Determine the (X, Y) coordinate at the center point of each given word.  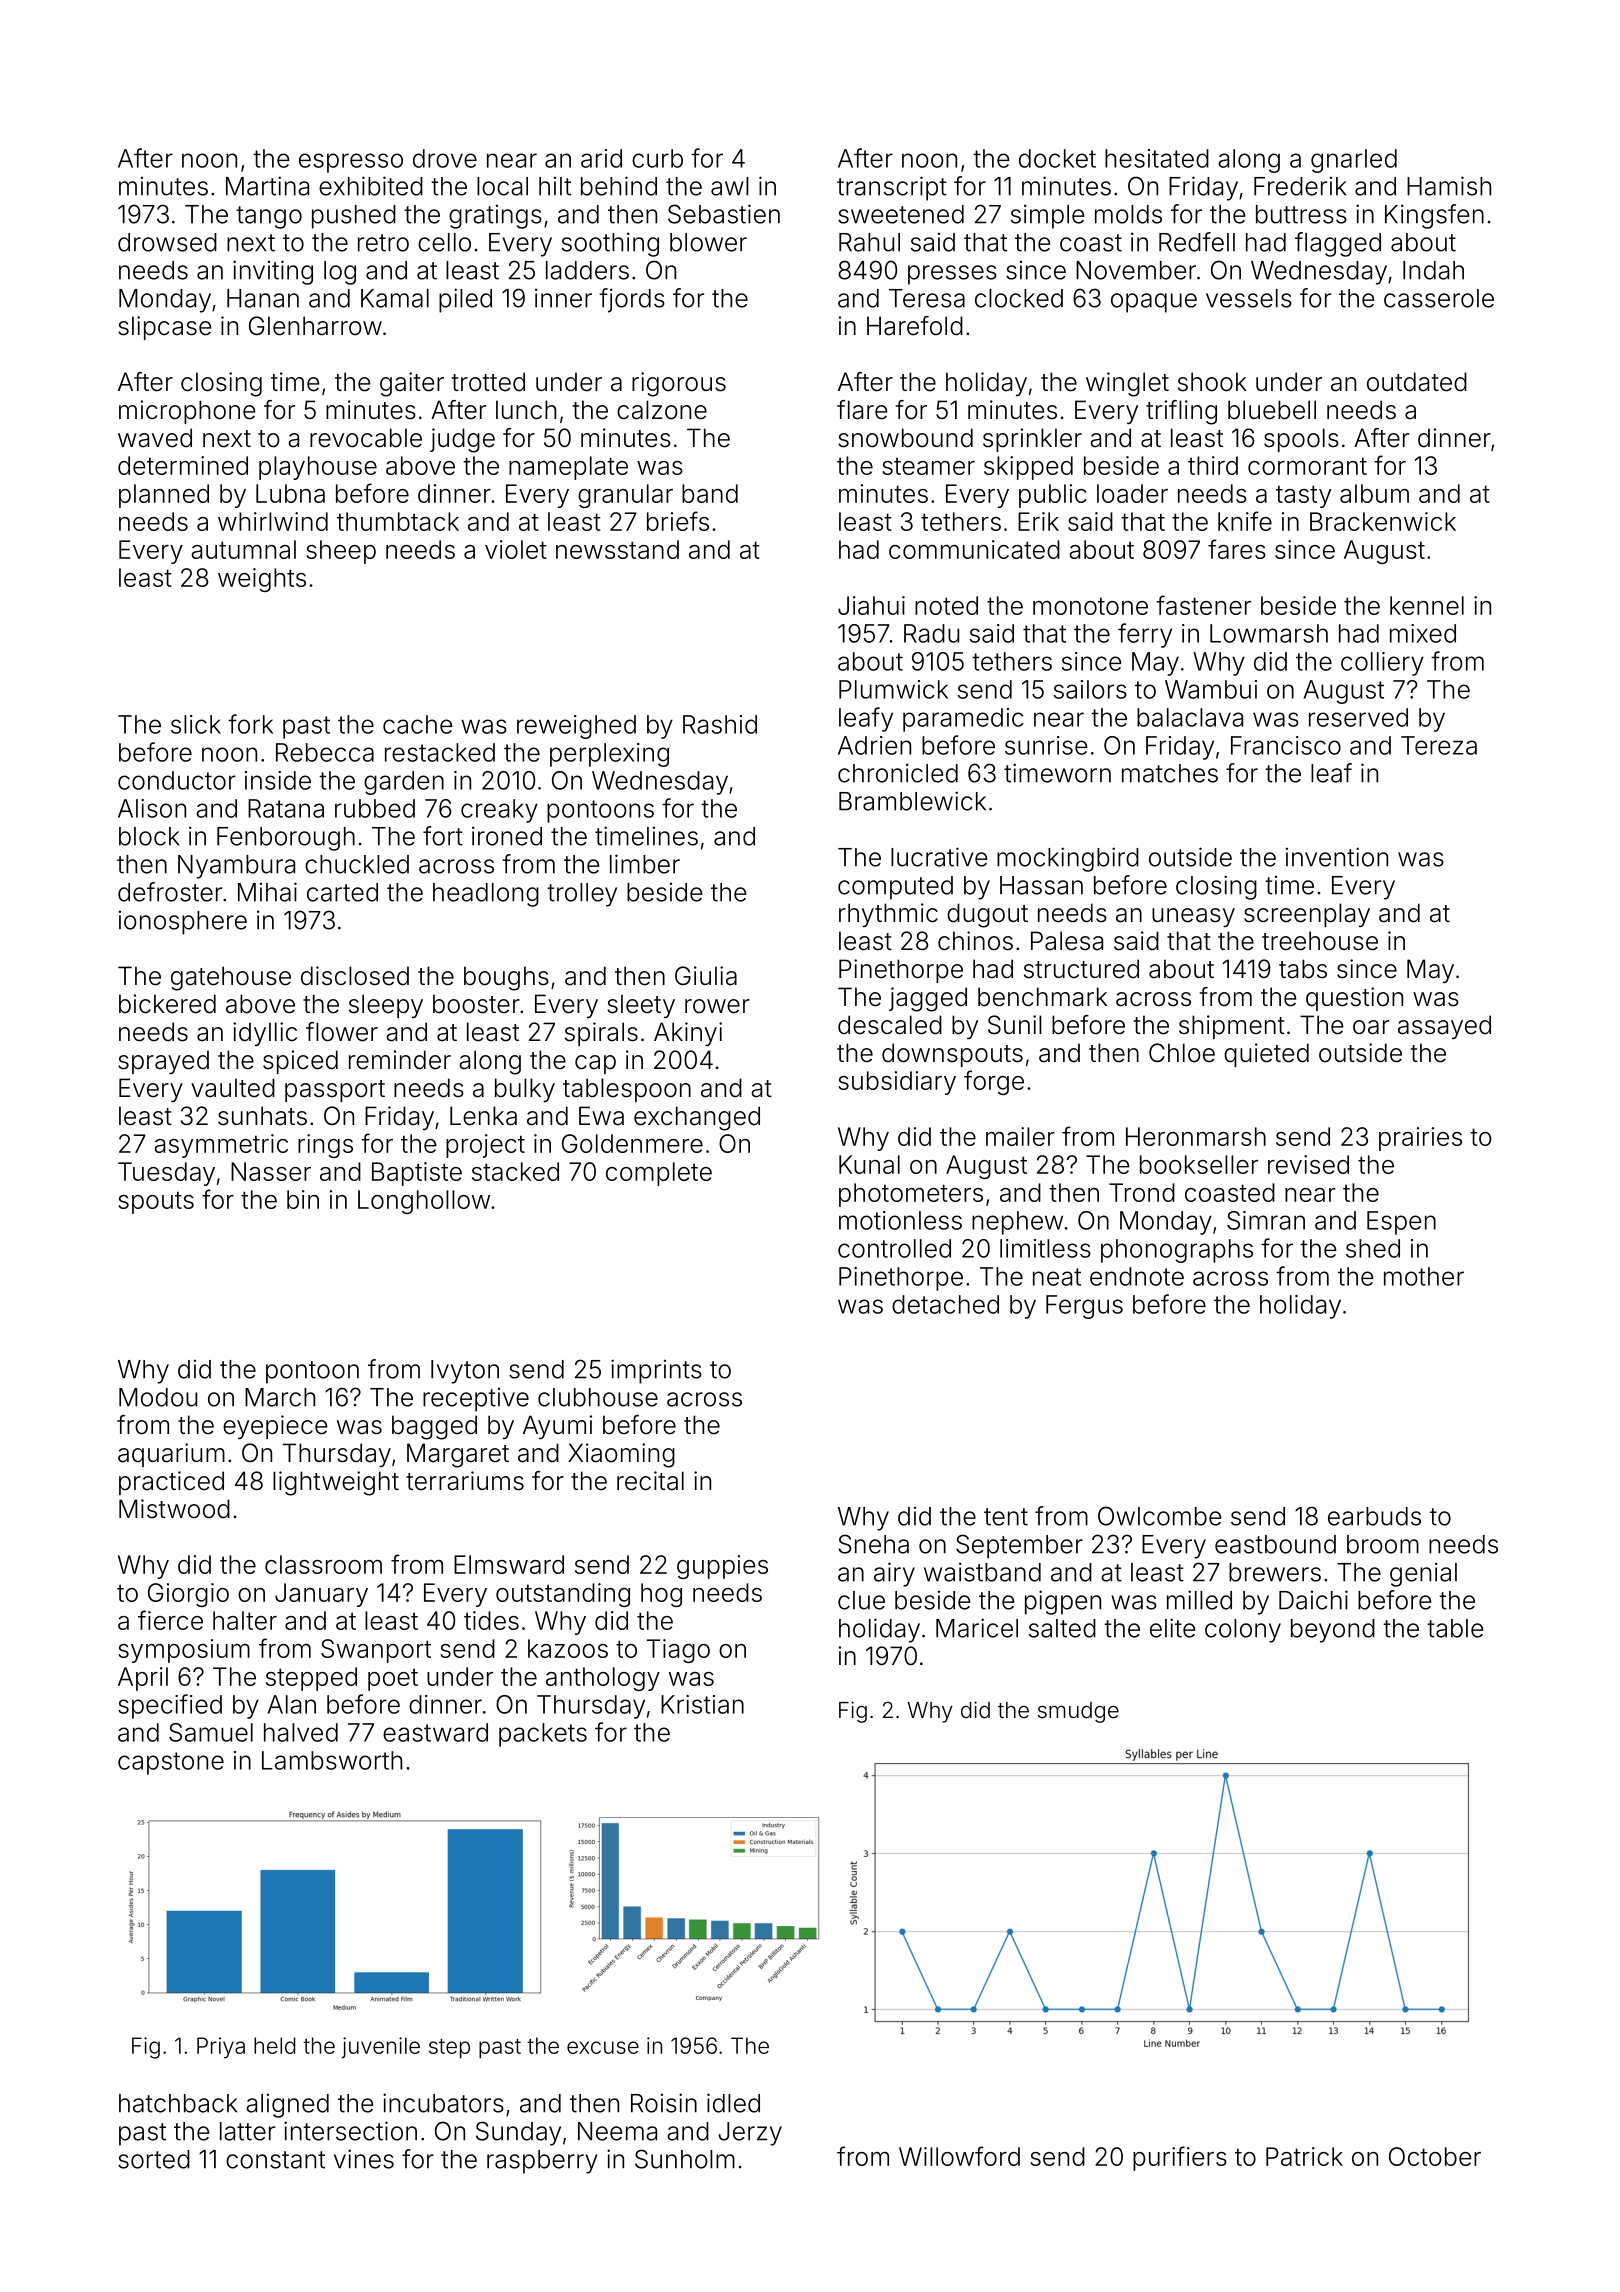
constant (275, 2160)
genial (1423, 1574)
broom (1383, 1544)
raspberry (542, 2162)
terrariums (465, 1481)
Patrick (1304, 2156)
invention (1337, 857)
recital (650, 1481)
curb (657, 158)
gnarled (1354, 161)
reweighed (576, 727)
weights (262, 580)
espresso (351, 163)
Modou (158, 1397)
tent (1006, 1517)
